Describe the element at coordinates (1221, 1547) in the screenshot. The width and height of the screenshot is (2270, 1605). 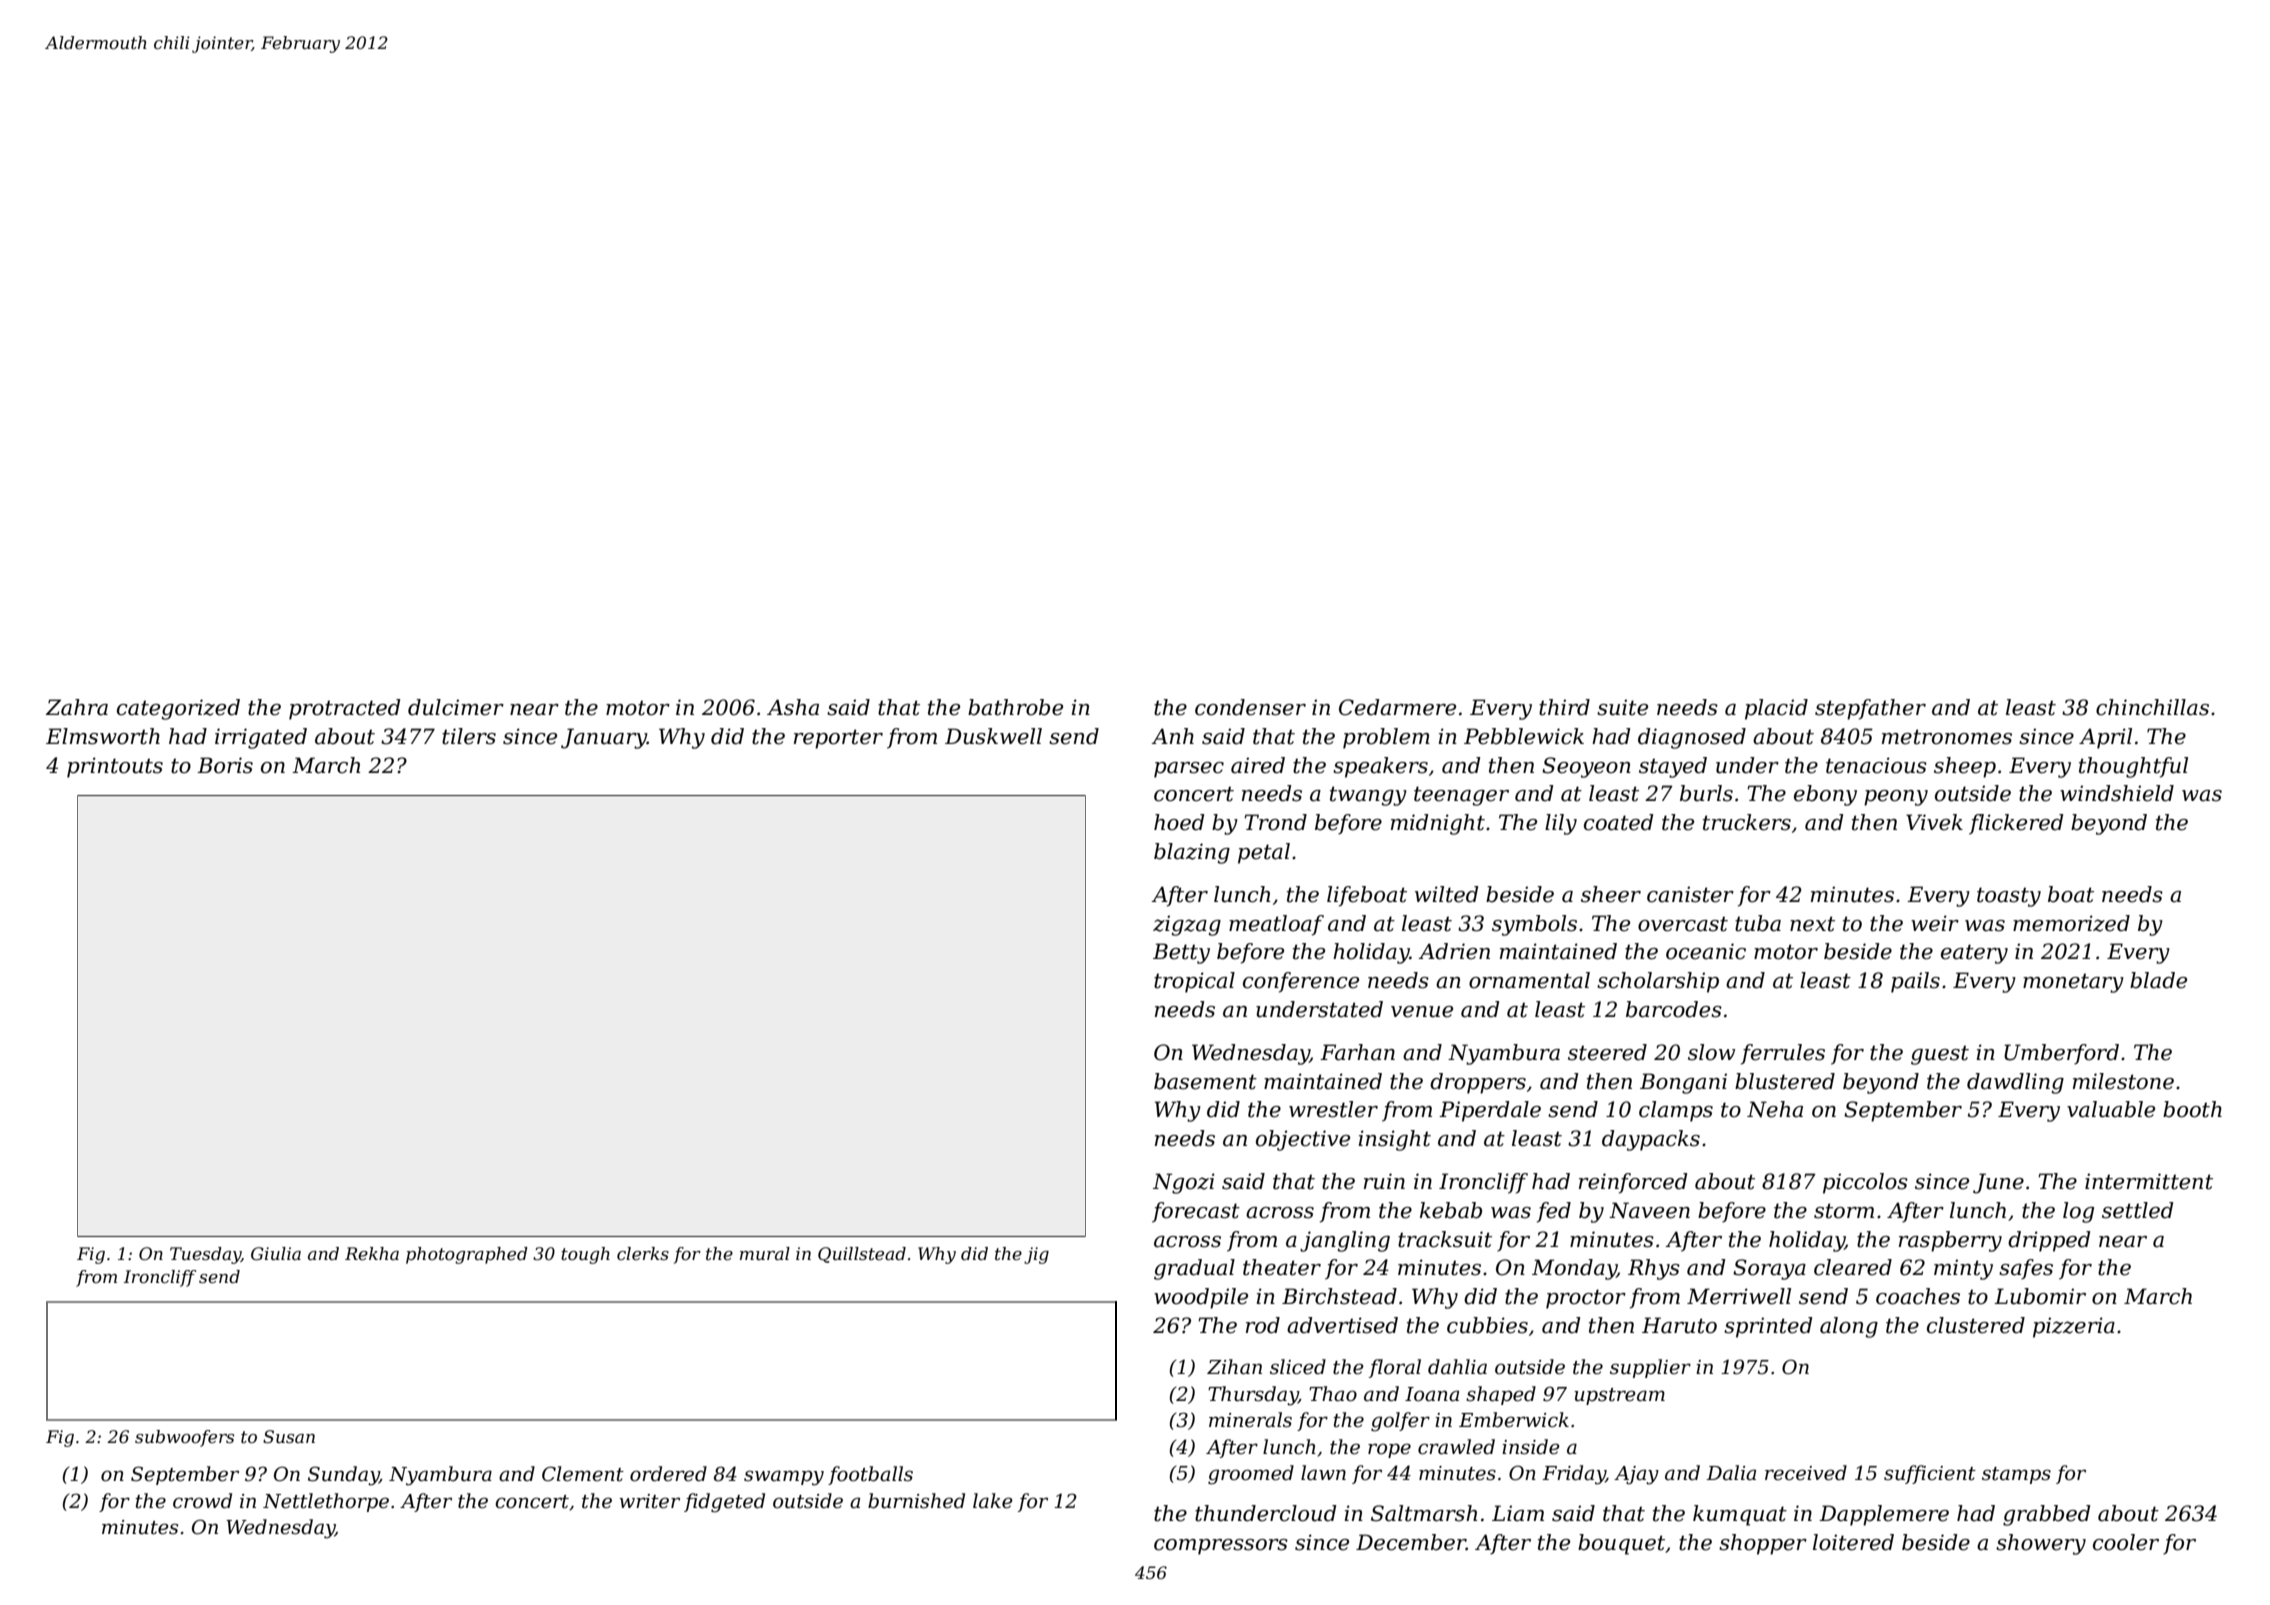
I see `compressors` at that location.
